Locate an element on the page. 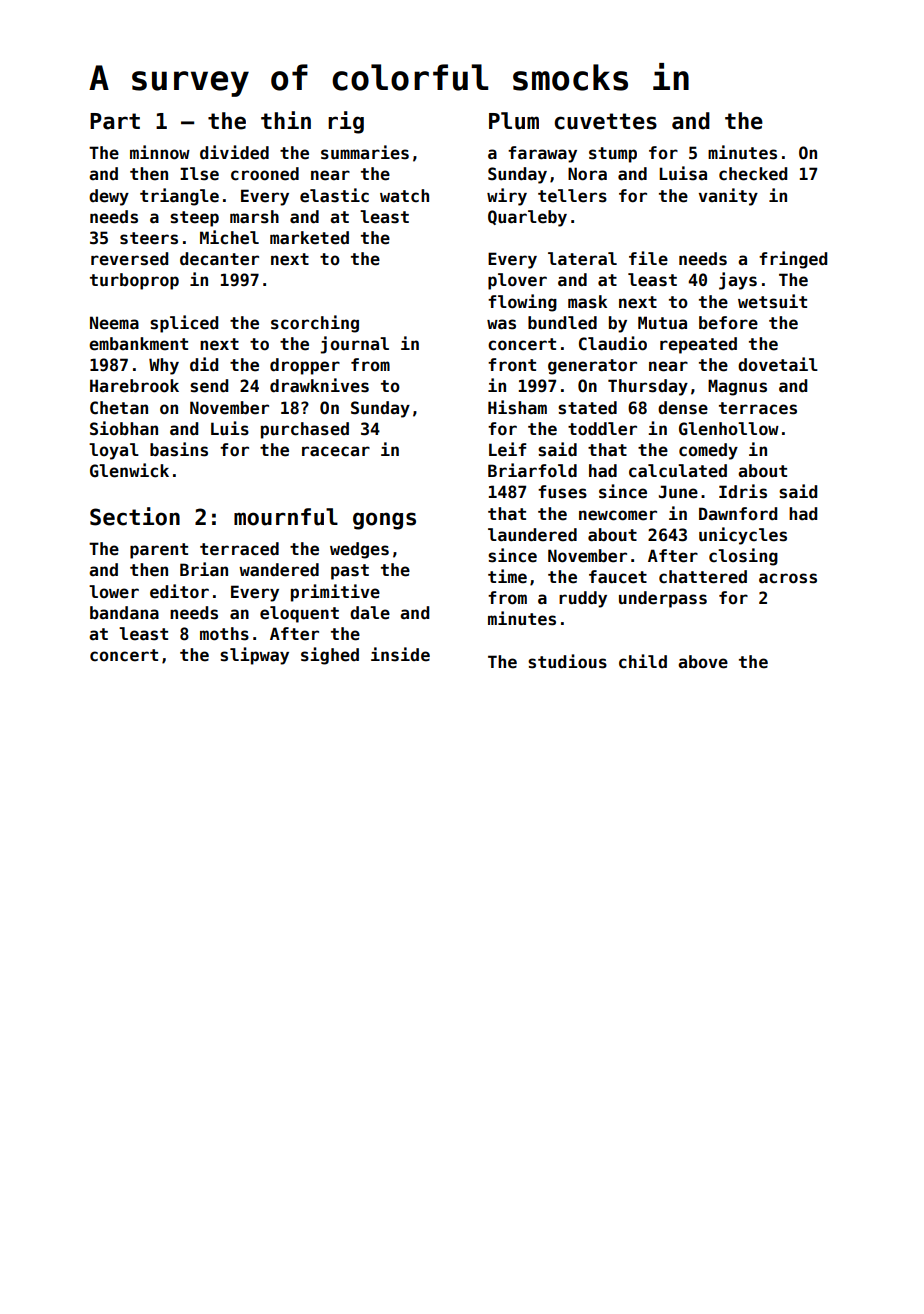  dovetail is located at coordinates (778, 364).
